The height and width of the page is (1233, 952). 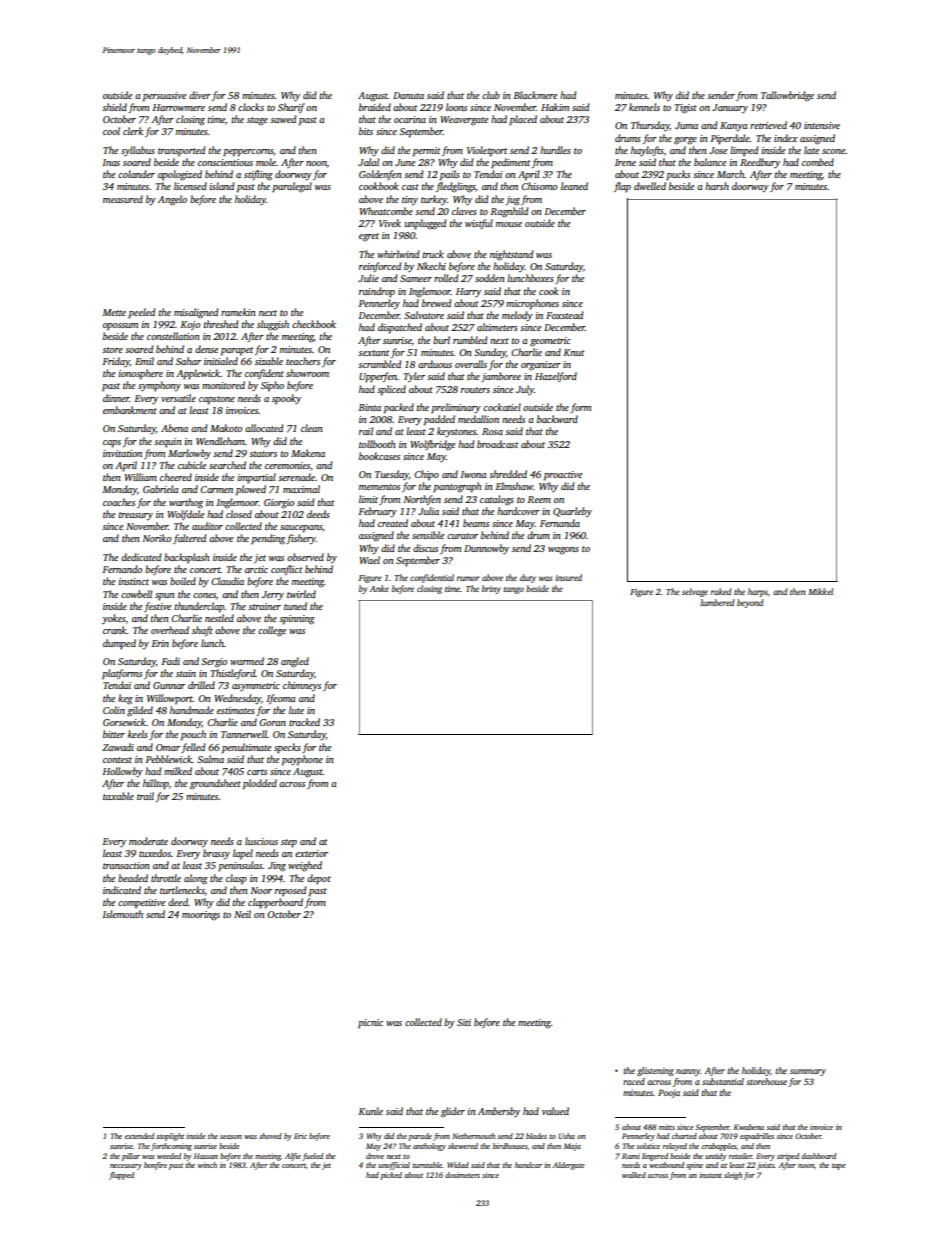 What do you see at coordinates (427, 152) in the page?
I see `permit` at bounding box center [427, 152].
